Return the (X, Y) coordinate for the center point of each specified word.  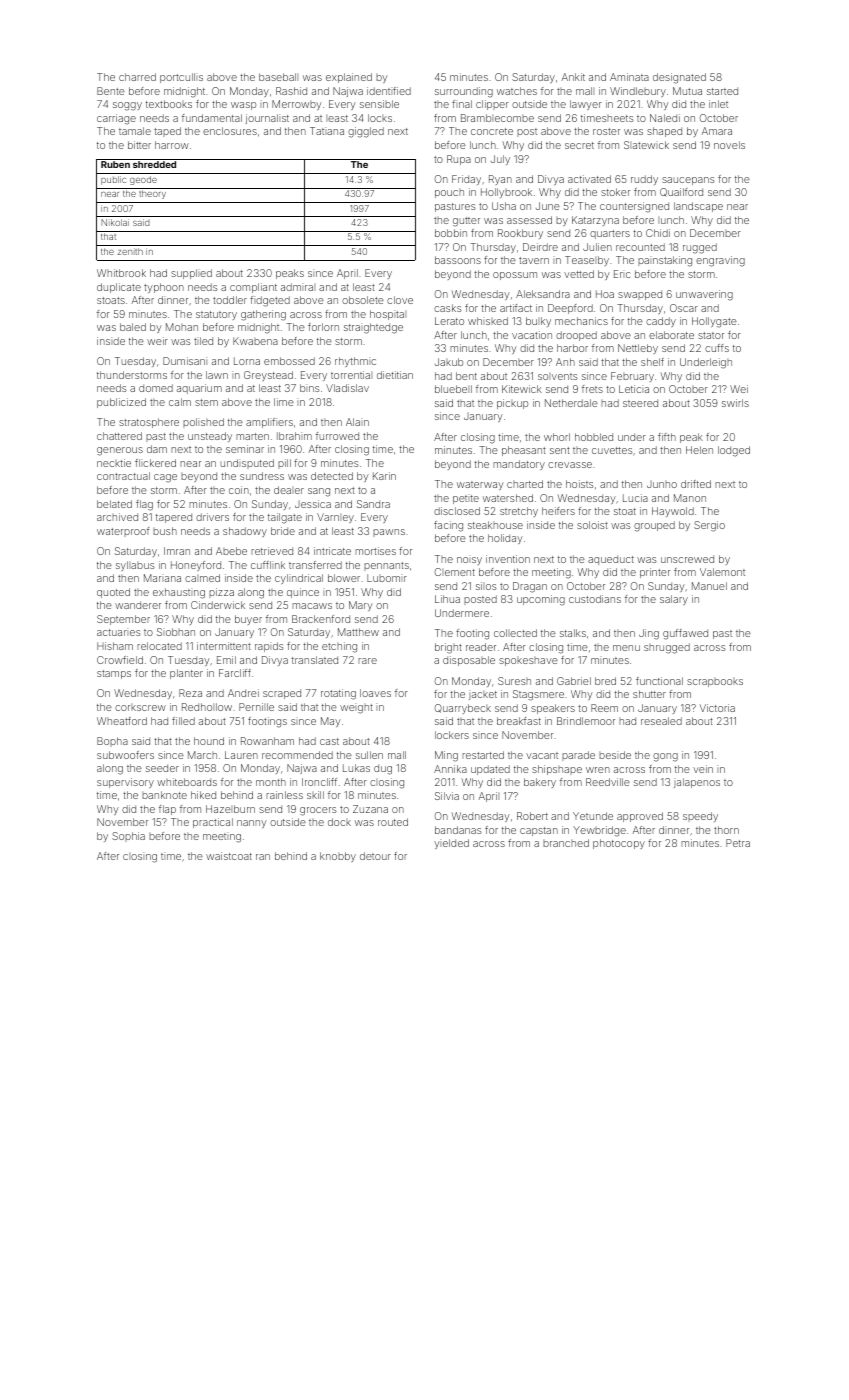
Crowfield (120, 660)
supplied (191, 274)
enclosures (230, 131)
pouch (449, 193)
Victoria (717, 708)
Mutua (687, 91)
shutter (649, 694)
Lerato (449, 321)
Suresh (514, 681)
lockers (452, 735)
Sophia (128, 837)
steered (640, 403)
